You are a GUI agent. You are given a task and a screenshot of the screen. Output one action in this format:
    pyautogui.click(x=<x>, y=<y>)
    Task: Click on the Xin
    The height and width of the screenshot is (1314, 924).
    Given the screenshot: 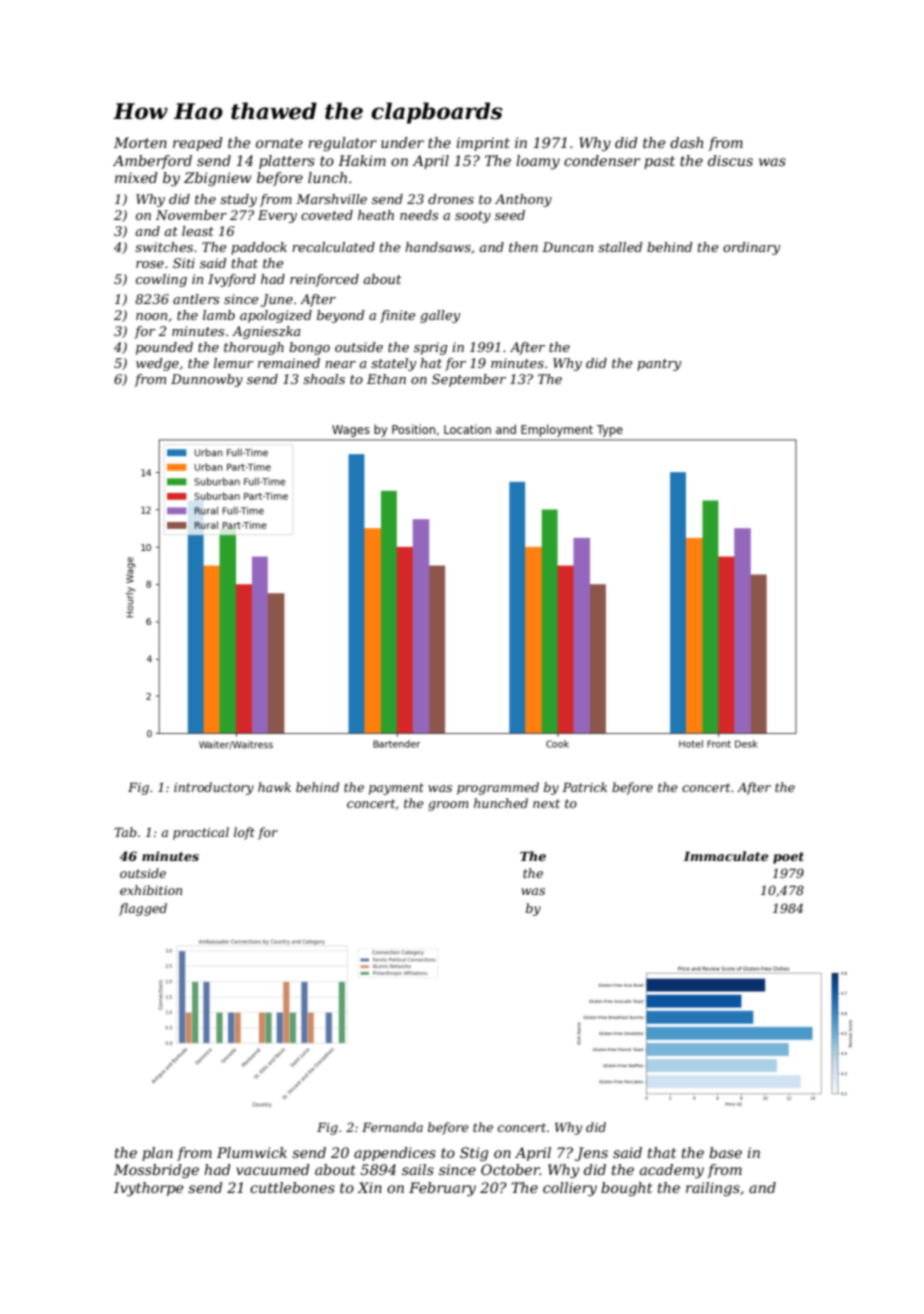 What is the action you would take?
    pyautogui.click(x=369, y=1187)
